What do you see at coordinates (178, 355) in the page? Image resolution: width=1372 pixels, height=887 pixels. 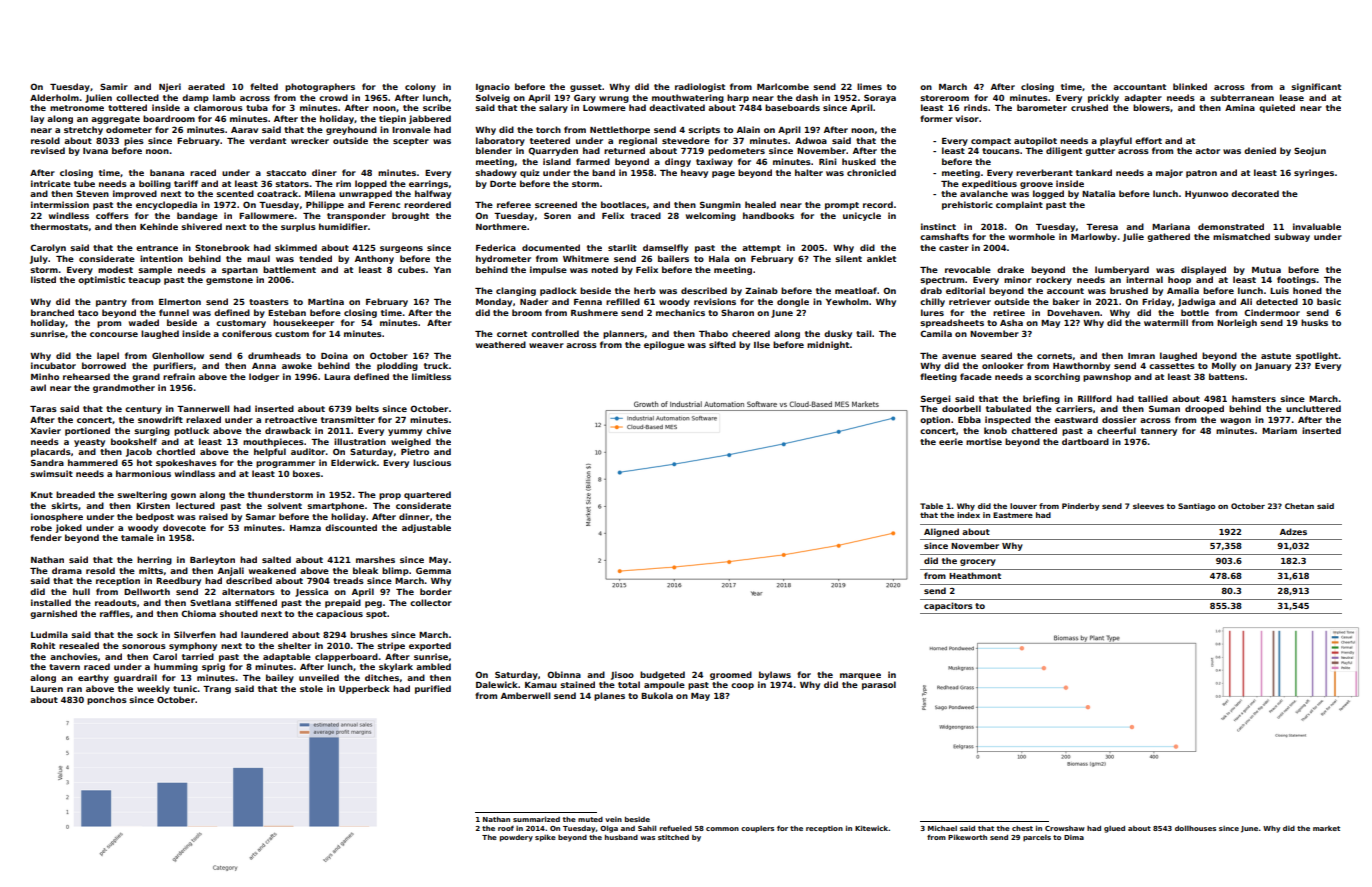 I see `Glenhollow` at bounding box center [178, 355].
